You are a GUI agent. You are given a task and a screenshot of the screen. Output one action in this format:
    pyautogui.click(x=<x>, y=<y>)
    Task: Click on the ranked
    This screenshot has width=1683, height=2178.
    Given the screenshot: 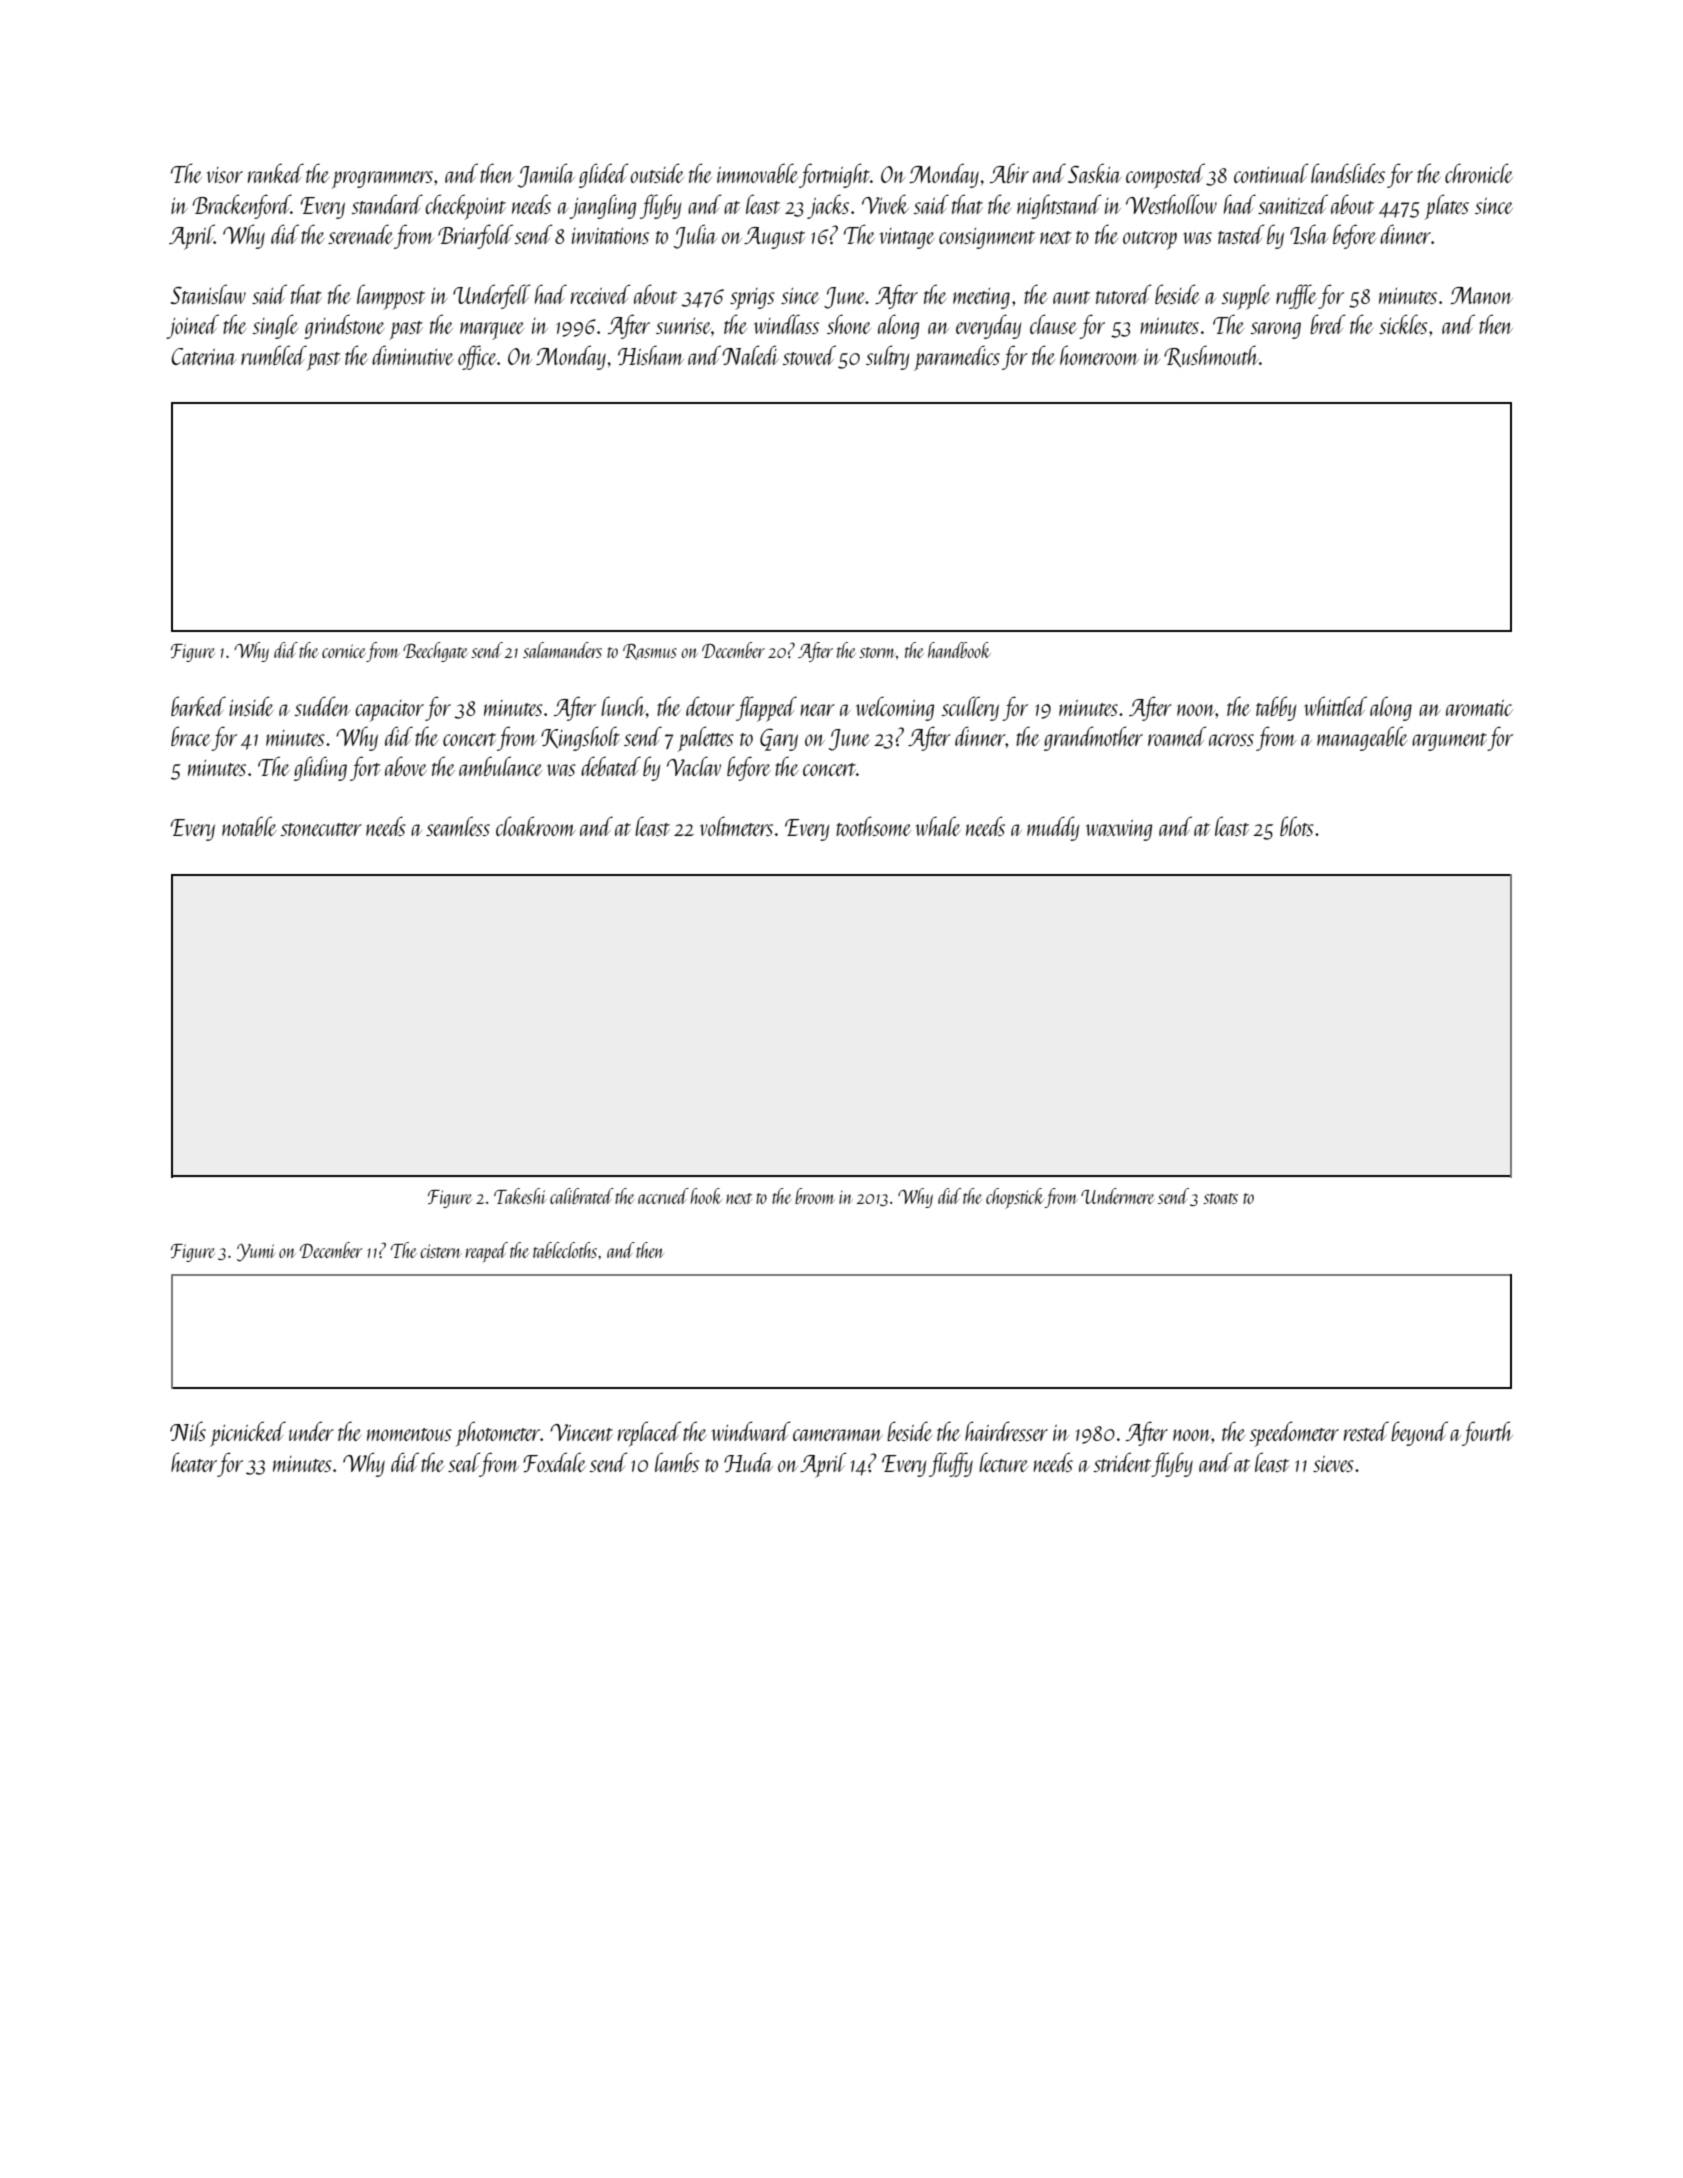 What is the action you would take?
    pyautogui.click(x=276, y=173)
